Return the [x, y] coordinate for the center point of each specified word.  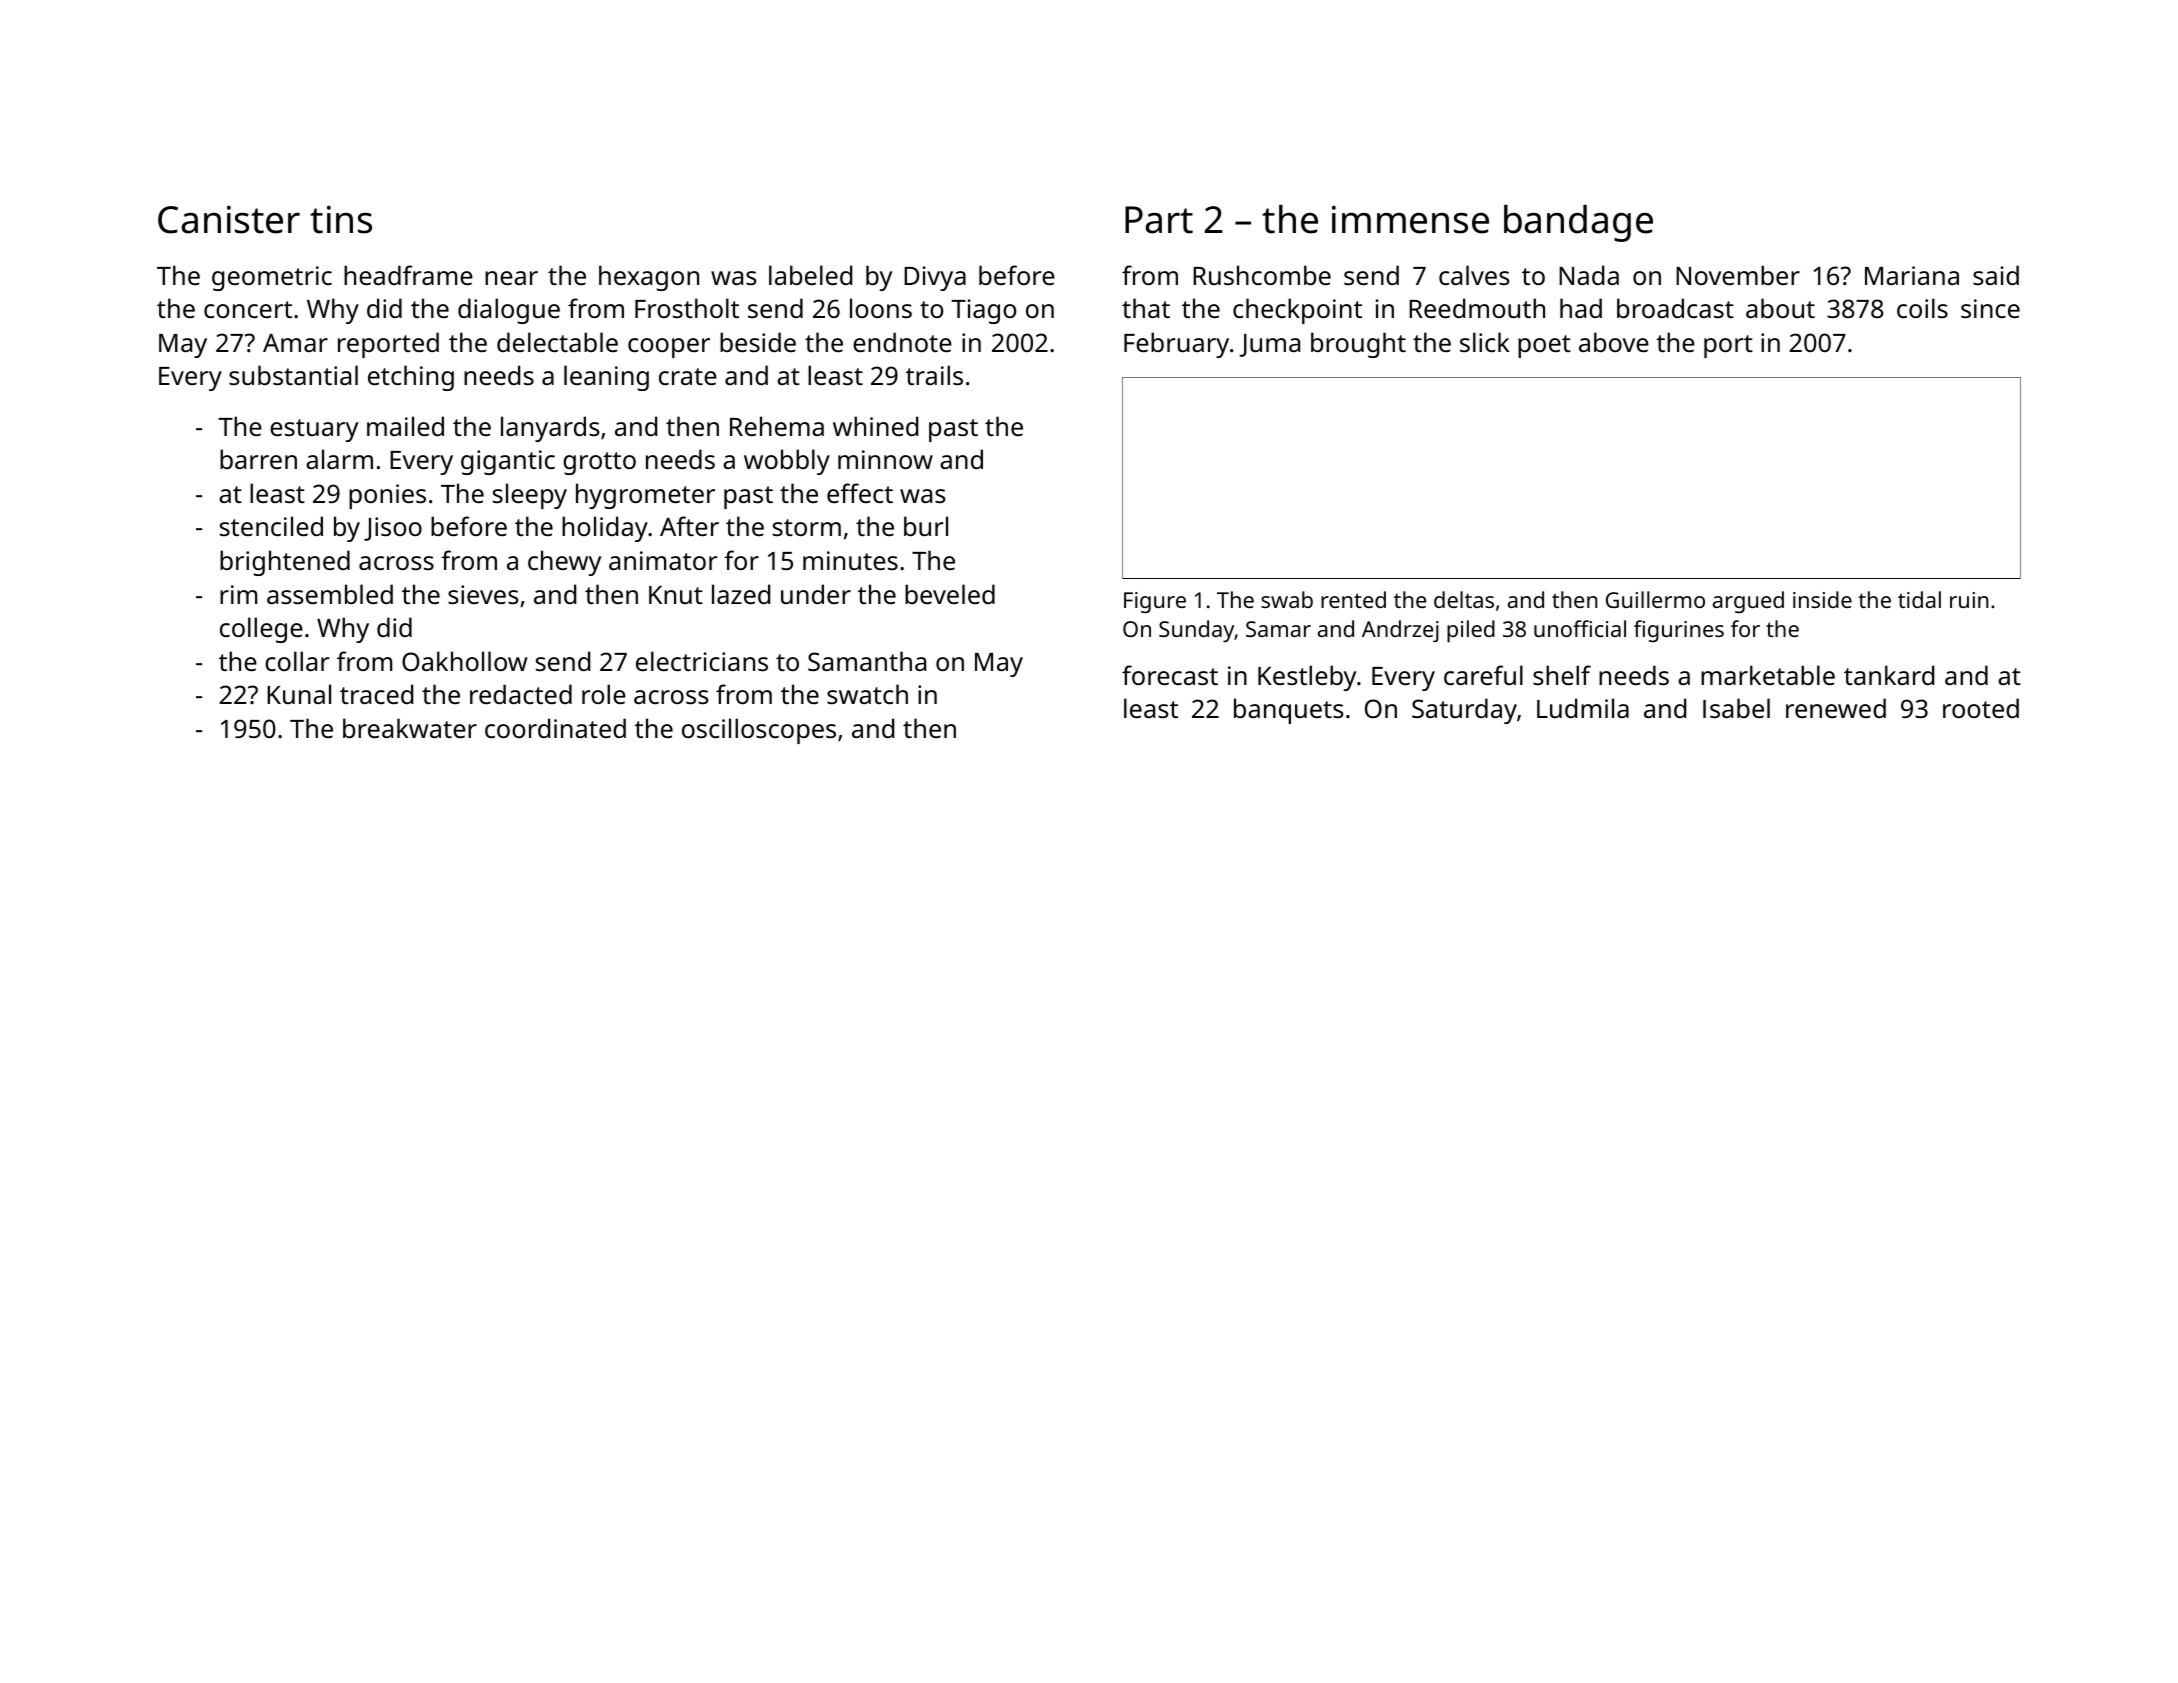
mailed [405, 426]
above [1614, 342]
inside [1822, 599]
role [604, 694]
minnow [885, 459]
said [1996, 275]
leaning [606, 378]
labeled [810, 275]
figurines [1679, 631]
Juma [1270, 345]
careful [1483, 675]
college [261, 630]
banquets [1288, 711]
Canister [229, 219]
